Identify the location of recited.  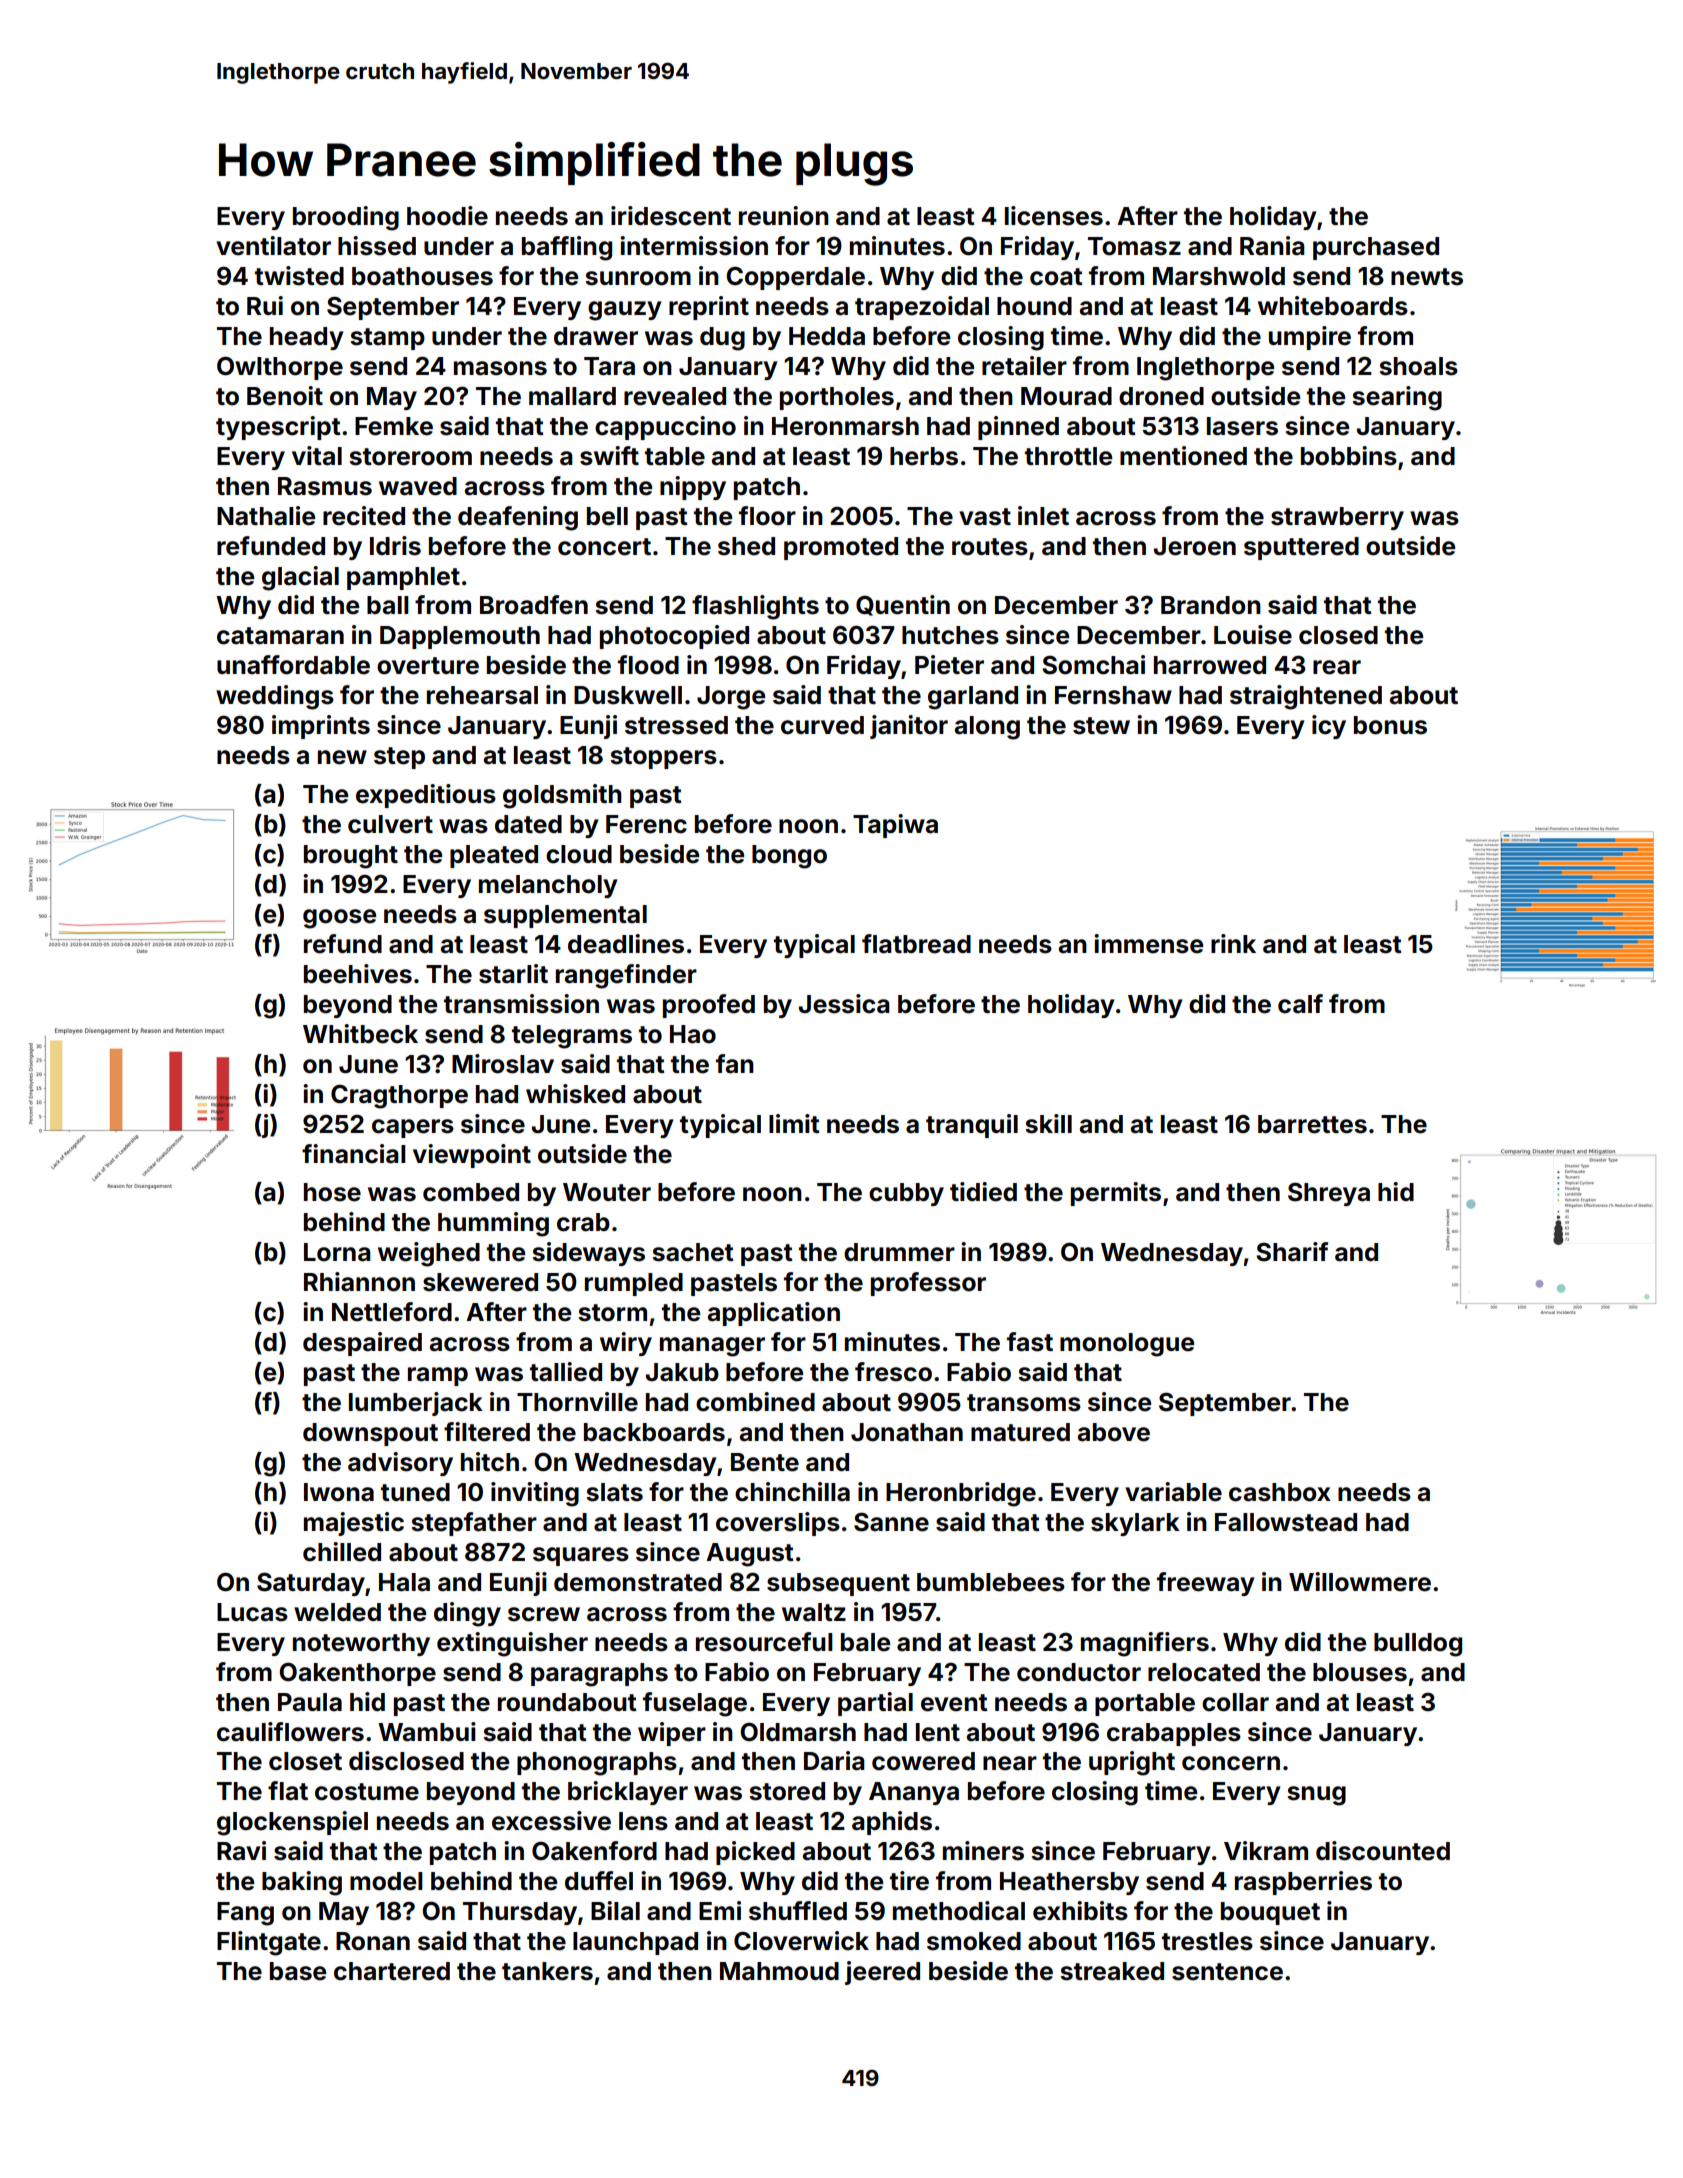
(364, 516).
